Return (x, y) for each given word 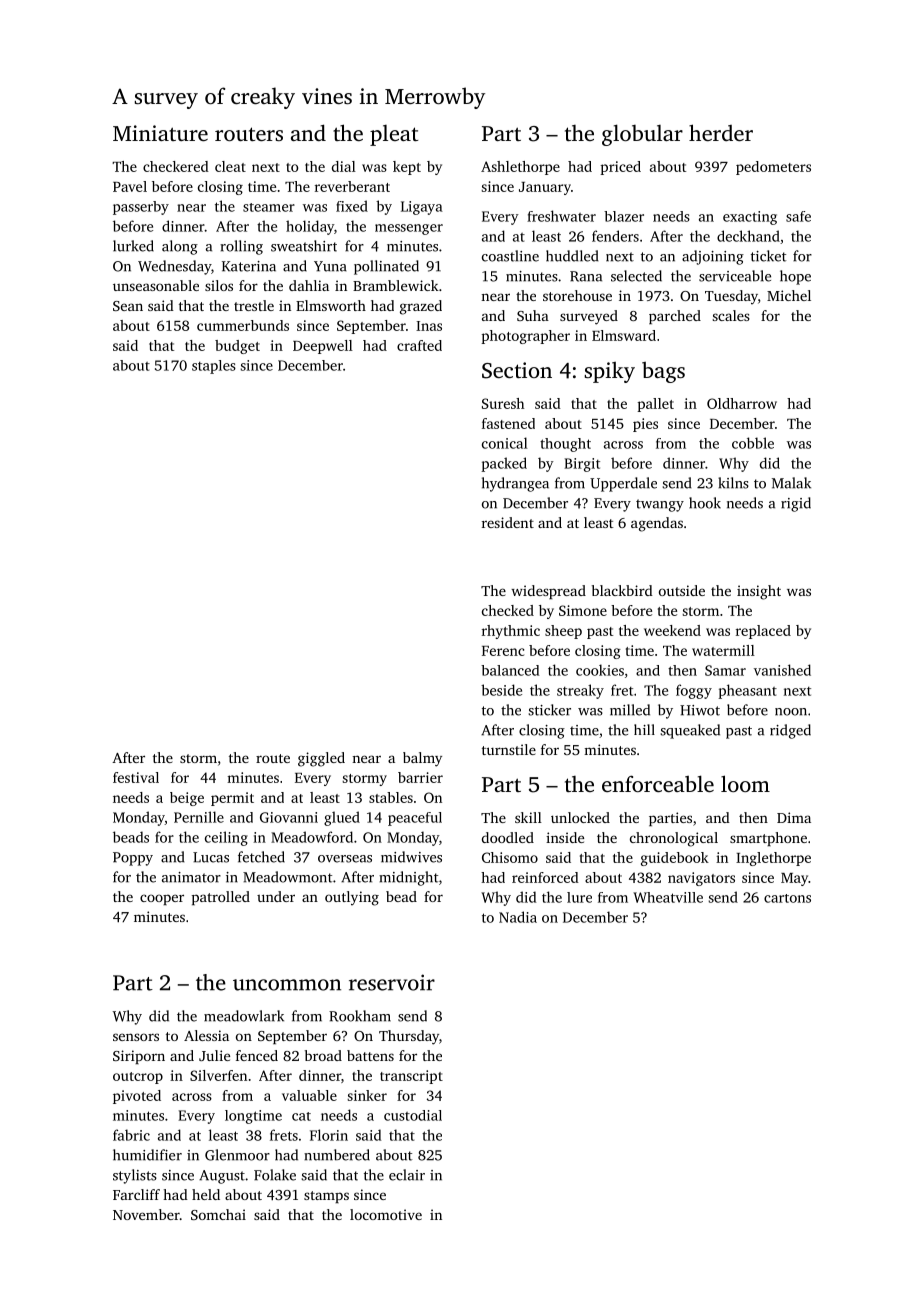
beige (187, 799)
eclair (407, 1175)
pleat (394, 135)
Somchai (218, 1214)
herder (721, 132)
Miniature (160, 133)
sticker (549, 710)
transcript (411, 1077)
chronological (674, 839)
